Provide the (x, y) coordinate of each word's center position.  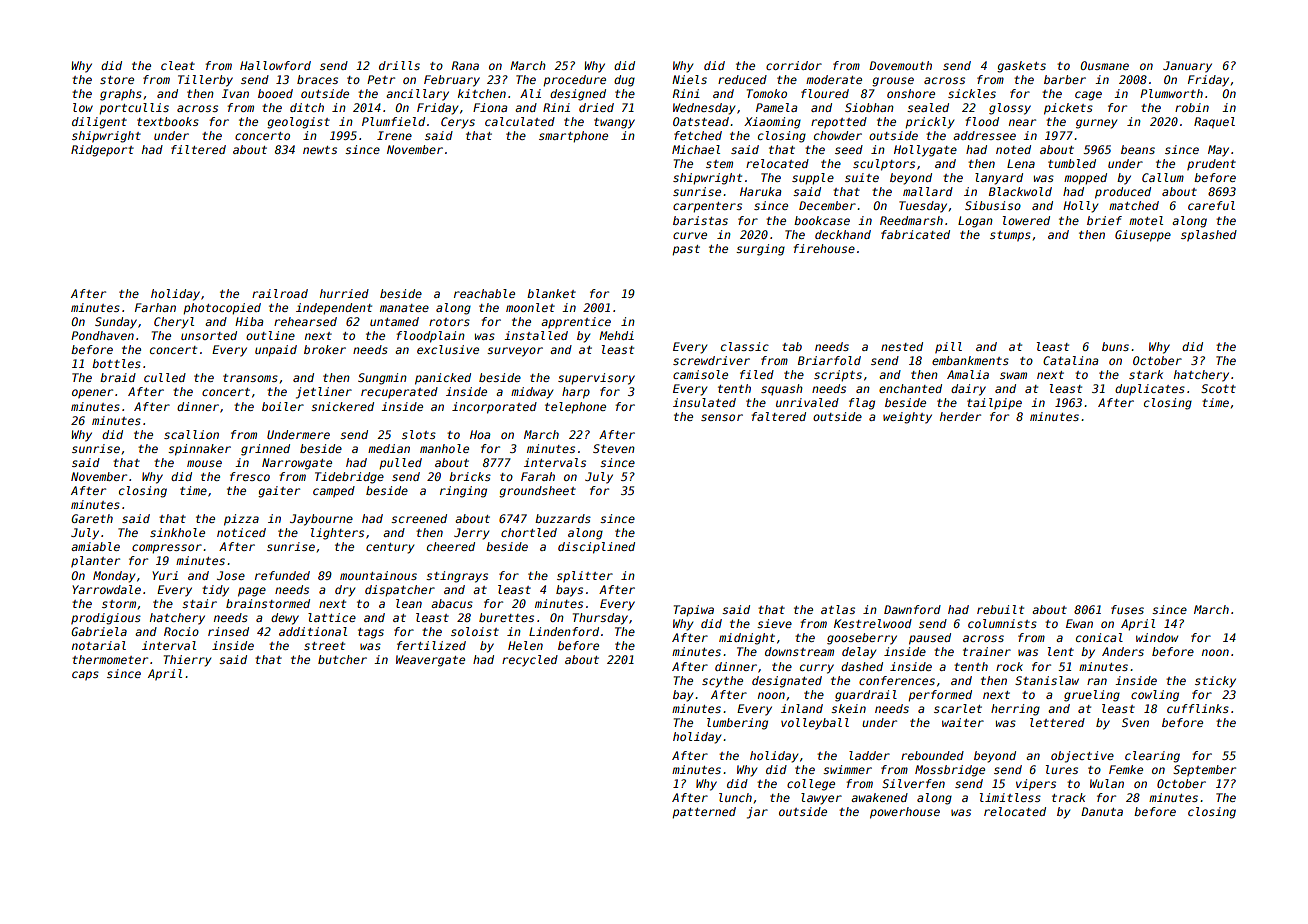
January (1187, 67)
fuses (1127, 609)
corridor (794, 65)
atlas (838, 609)
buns (1115, 346)
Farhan (155, 307)
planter (95, 562)
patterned (704, 813)
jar (757, 813)
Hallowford (275, 65)
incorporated (494, 408)
